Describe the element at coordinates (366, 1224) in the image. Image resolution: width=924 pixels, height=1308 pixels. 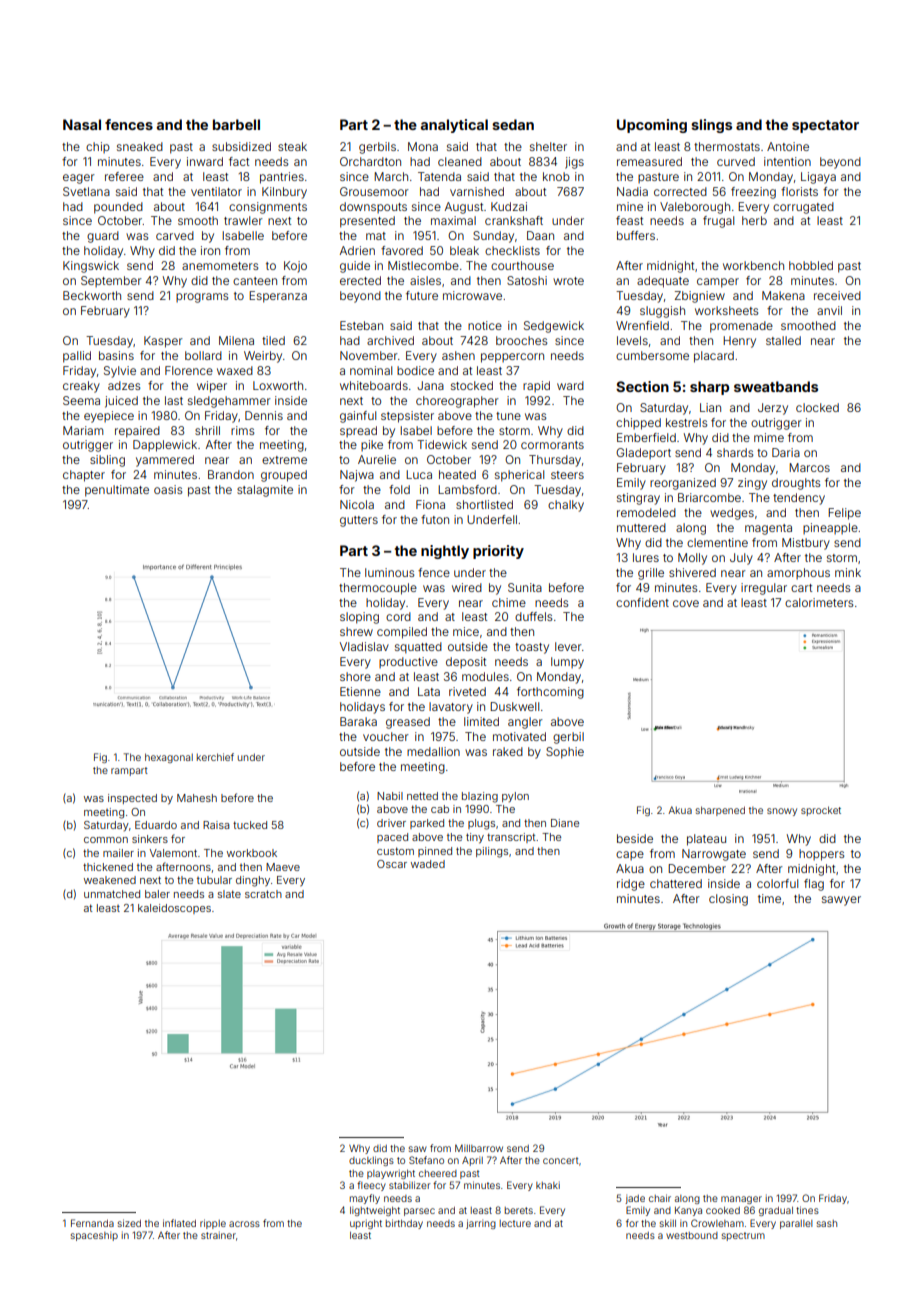
I see `upright` at that location.
